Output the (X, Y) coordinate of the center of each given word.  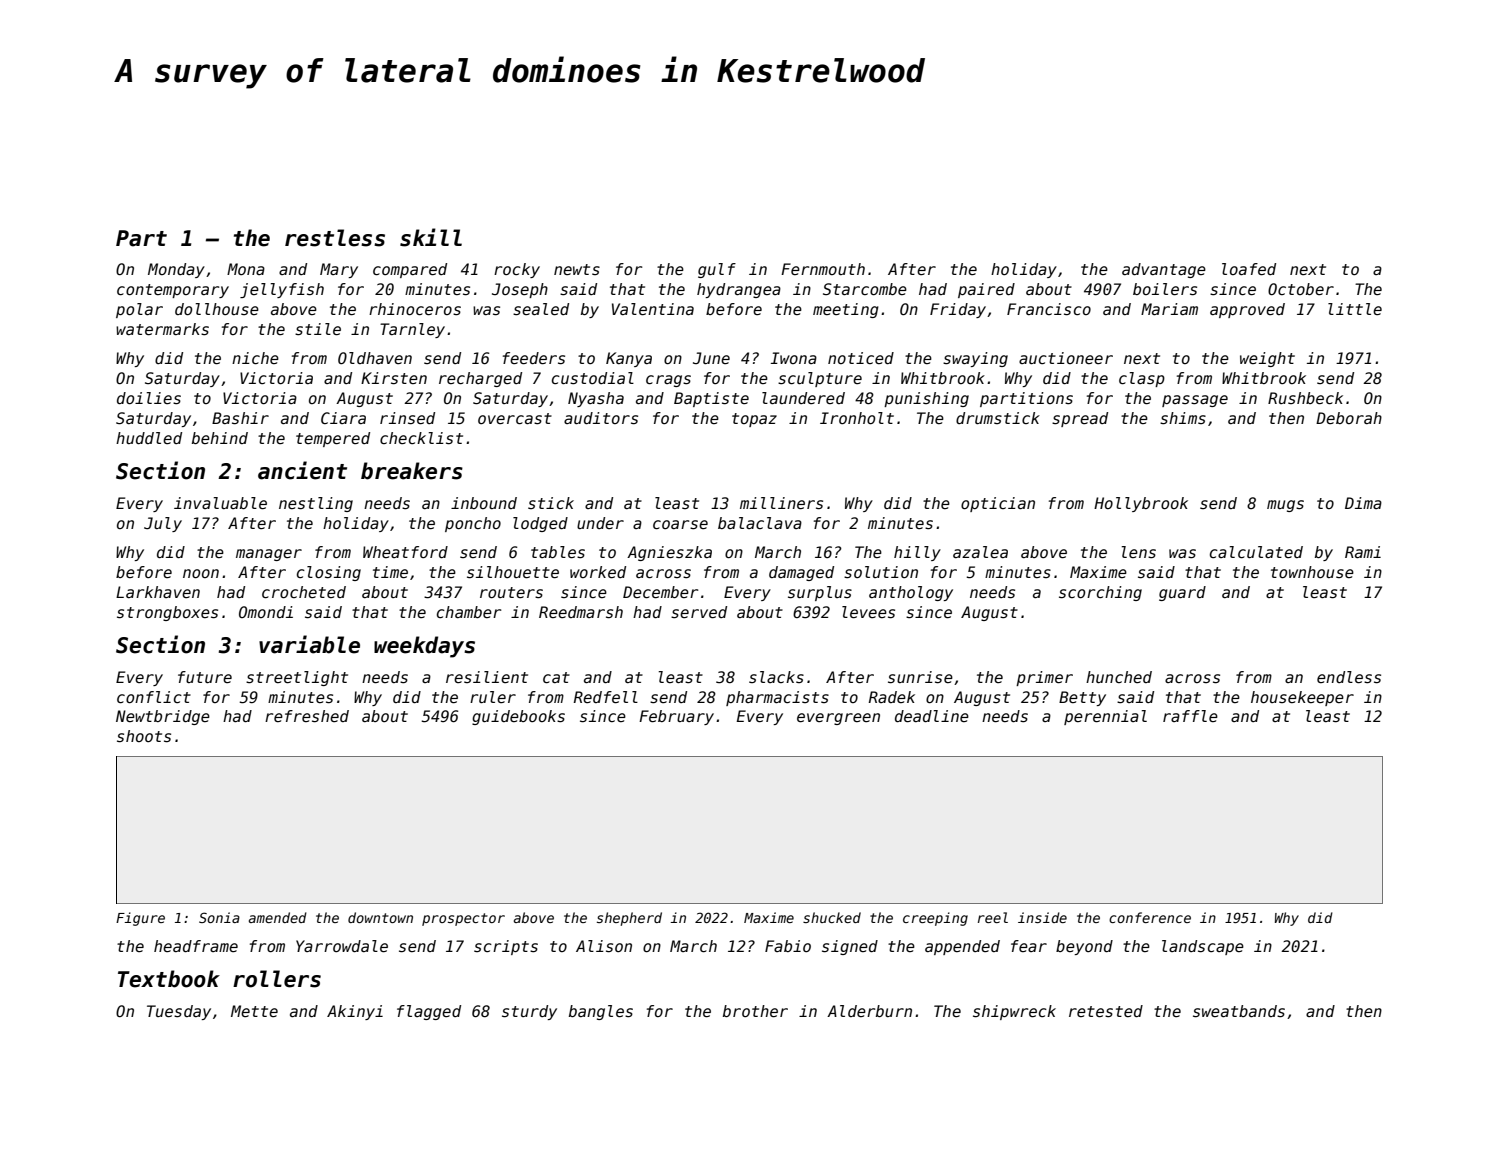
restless (335, 238)
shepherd (629, 919)
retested (1106, 1011)
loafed (1249, 269)
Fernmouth (823, 269)
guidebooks (518, 717)
